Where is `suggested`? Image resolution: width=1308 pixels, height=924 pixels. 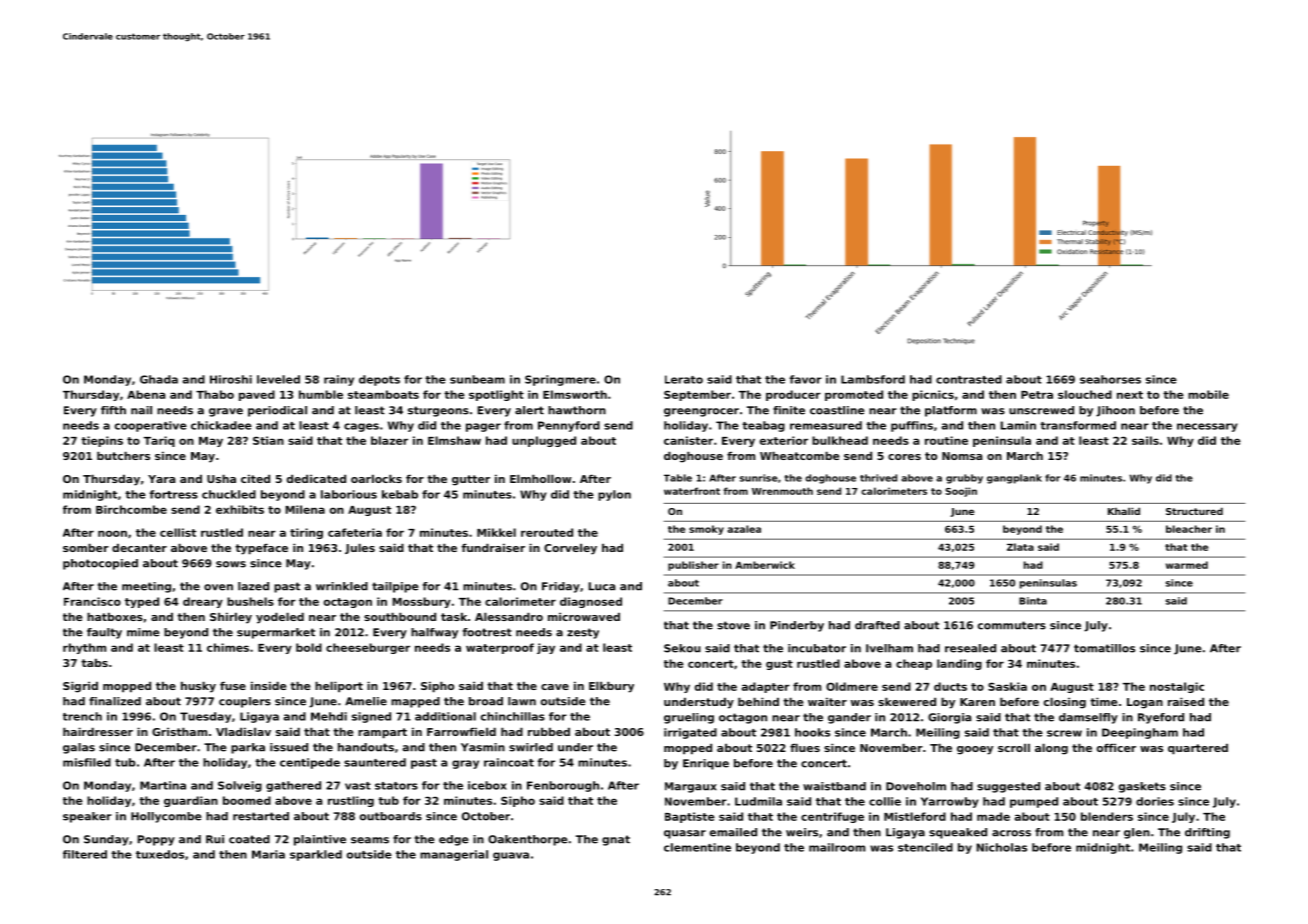 suggested is located at coordinates (1008, 787).
